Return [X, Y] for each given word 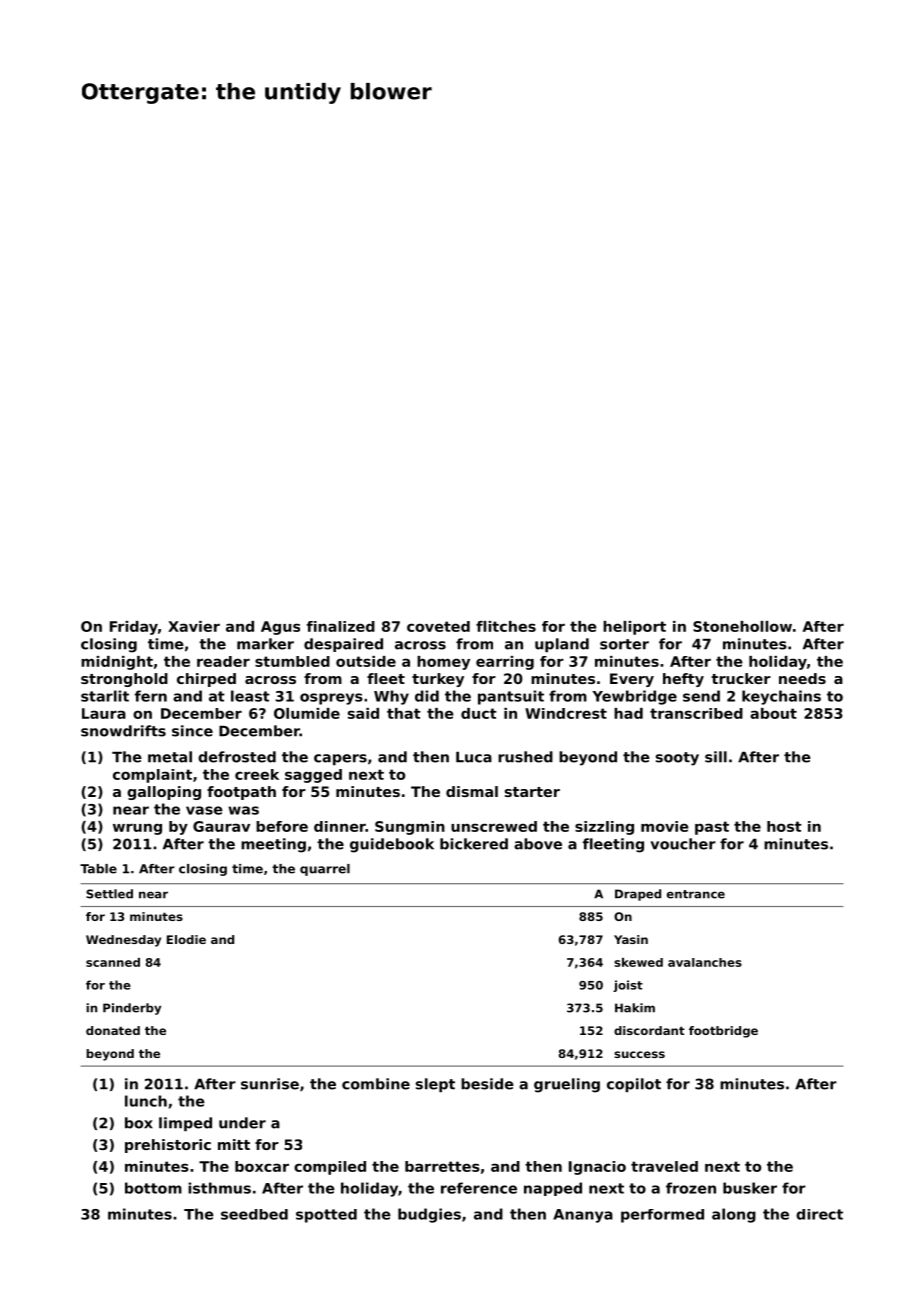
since [192, 731]
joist [628, 986]
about [773, 713]
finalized [341, 626]
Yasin [631, 939]
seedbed [254, 1214]
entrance [696, 894]
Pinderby [132, 1009]
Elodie [186, 939]
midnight [117, 663]
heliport [634, 628]
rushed [525, 757]
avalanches [705, 962]
